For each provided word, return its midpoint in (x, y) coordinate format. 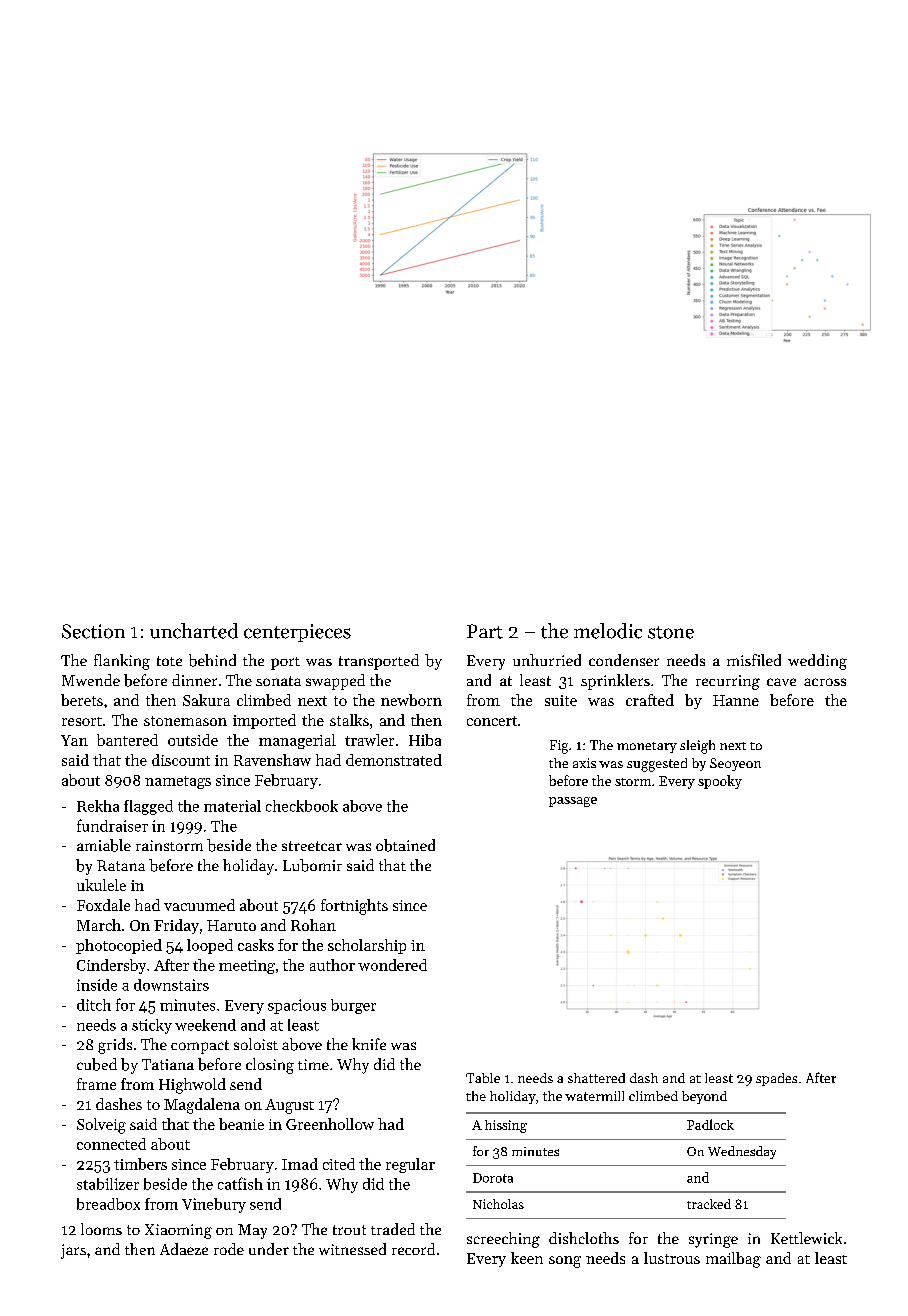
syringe (713, 1240)
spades (776, 1079)
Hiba (425, 740)
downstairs (171, 985)
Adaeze (184, 1249)
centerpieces (297, 633)
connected (111, 1144)
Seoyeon (735, 764)
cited (339, 1164)
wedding (817, 662)
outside (193, 740)
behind (212, 660)
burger (353, 1006)
